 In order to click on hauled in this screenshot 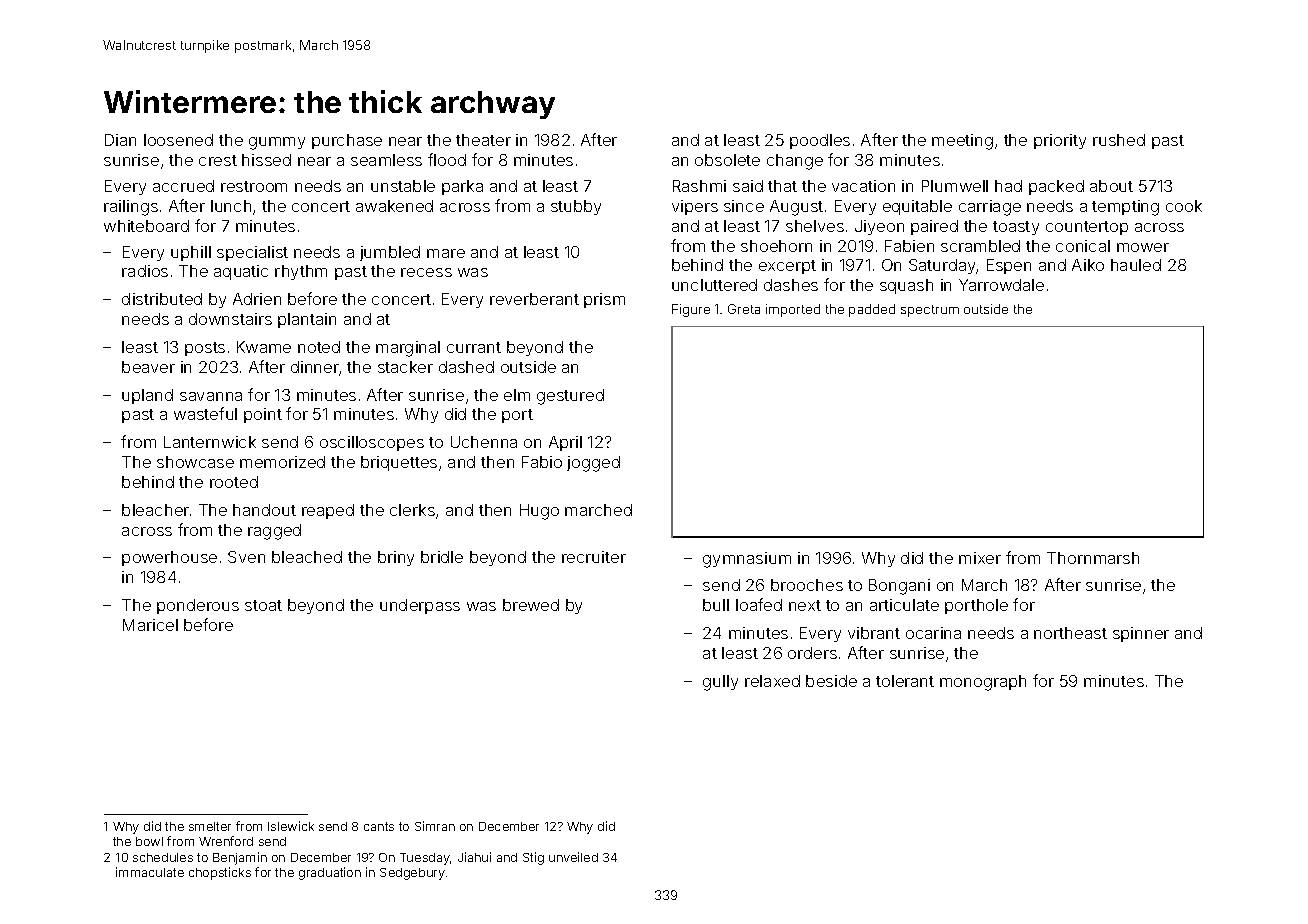, I will do `click(1136, 265)`.
